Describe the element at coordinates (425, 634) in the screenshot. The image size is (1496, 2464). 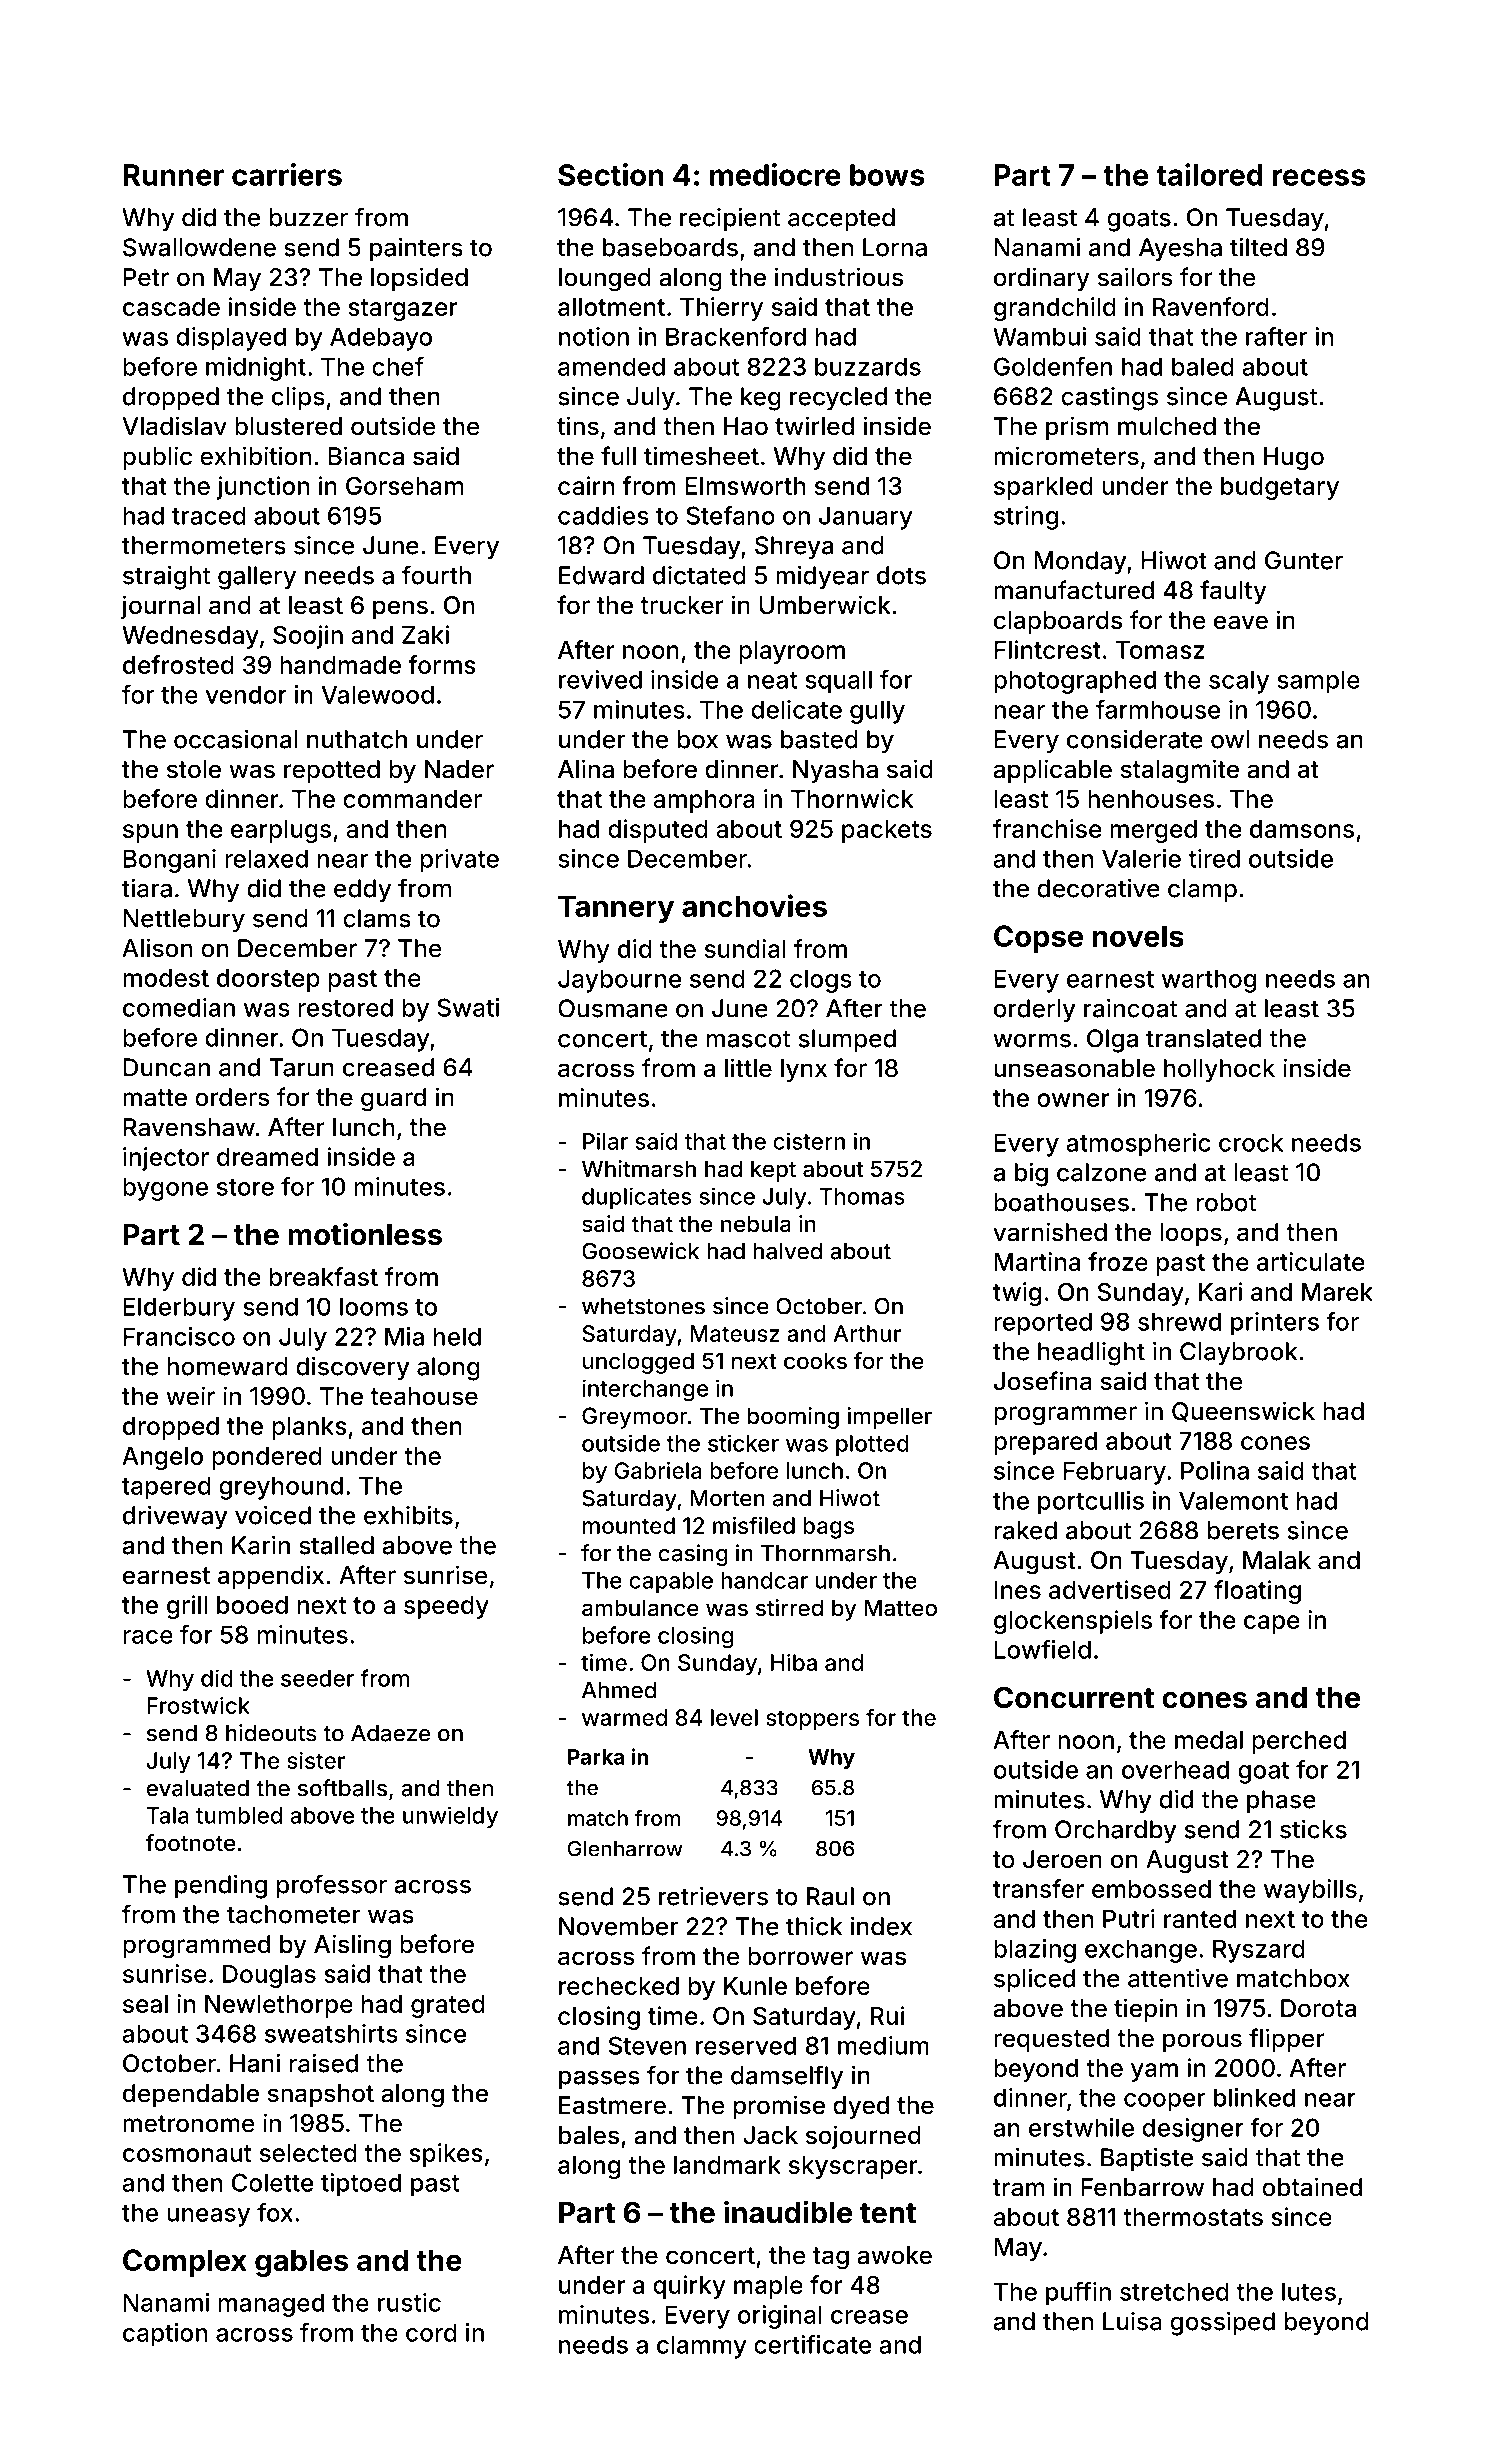
I see `Zaki` at that location.
